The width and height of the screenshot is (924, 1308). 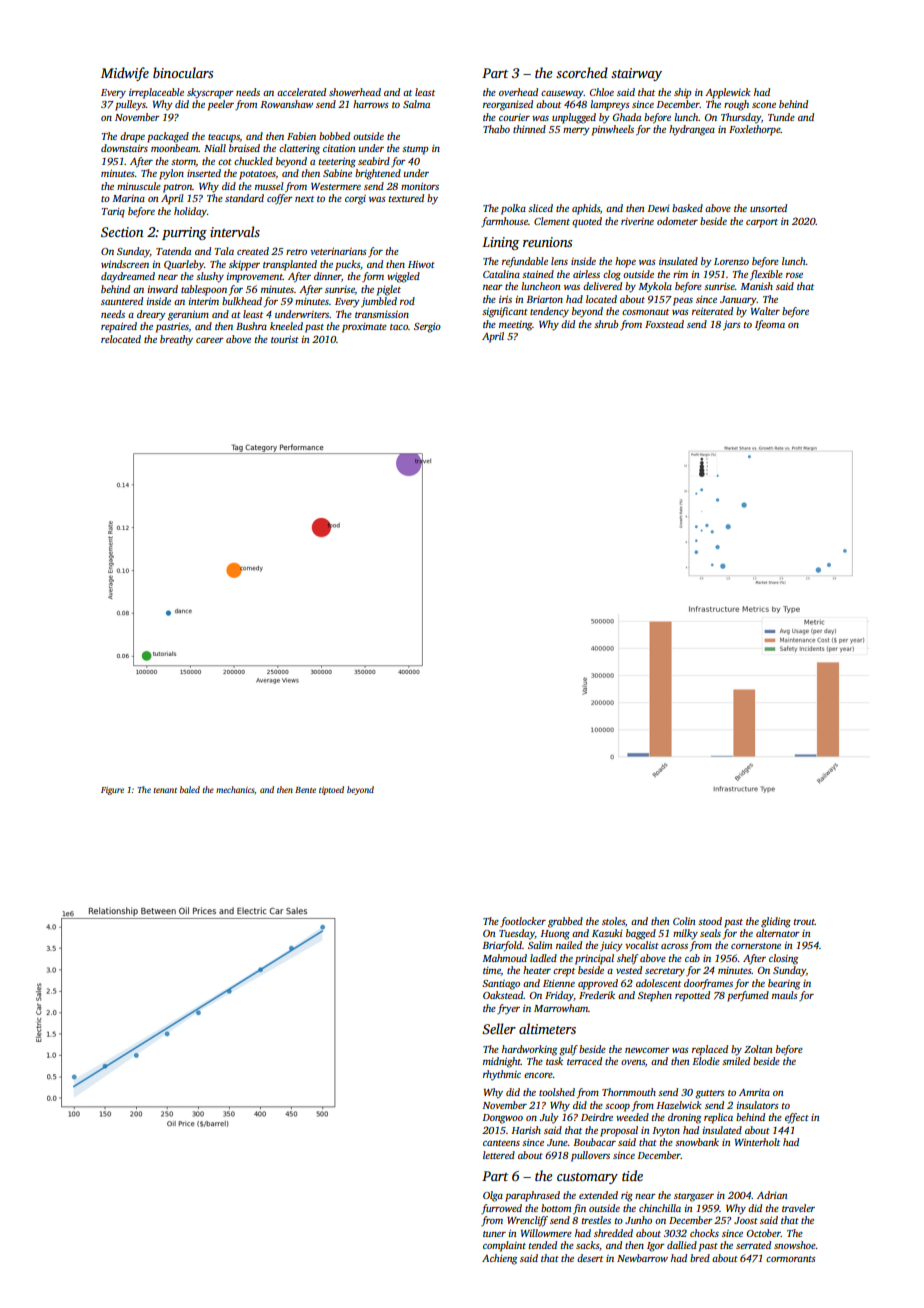 What do you see at coordinates (190, 789) in the screenshot?
I see `baled` at bounding box center [190, 789].
